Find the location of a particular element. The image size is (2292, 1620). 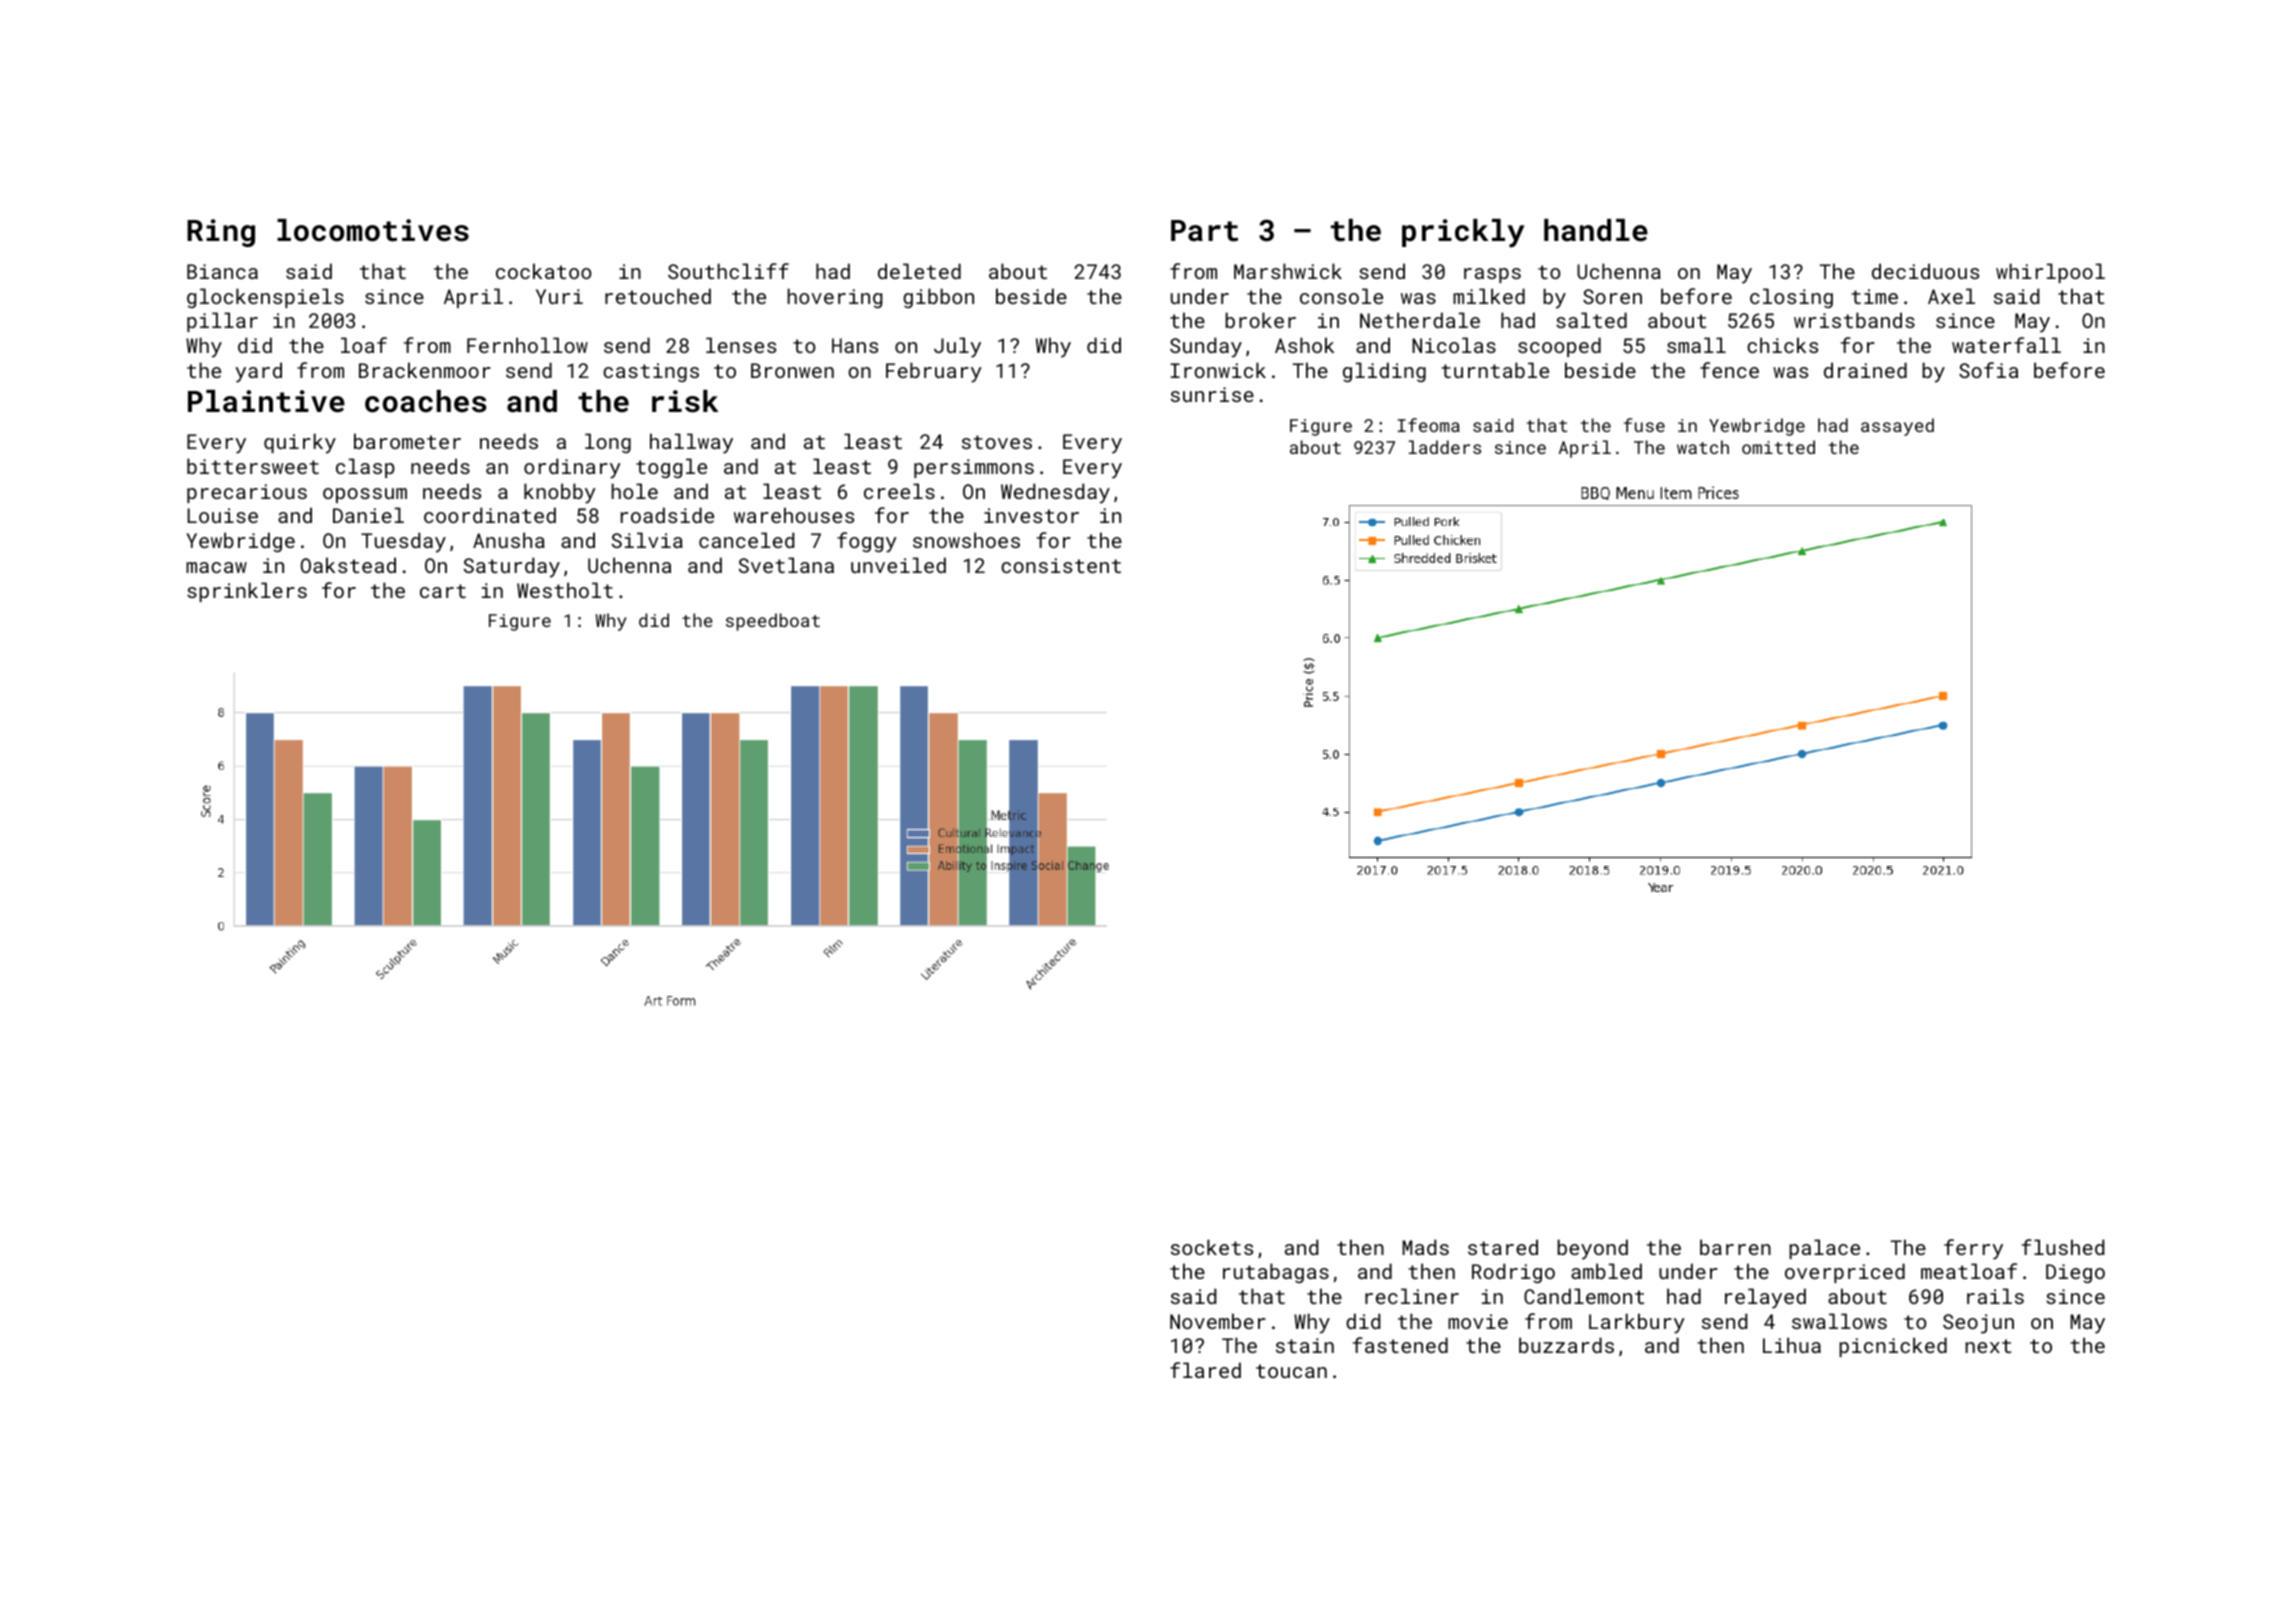

snowshoes is located at coordinates (966, 540).
